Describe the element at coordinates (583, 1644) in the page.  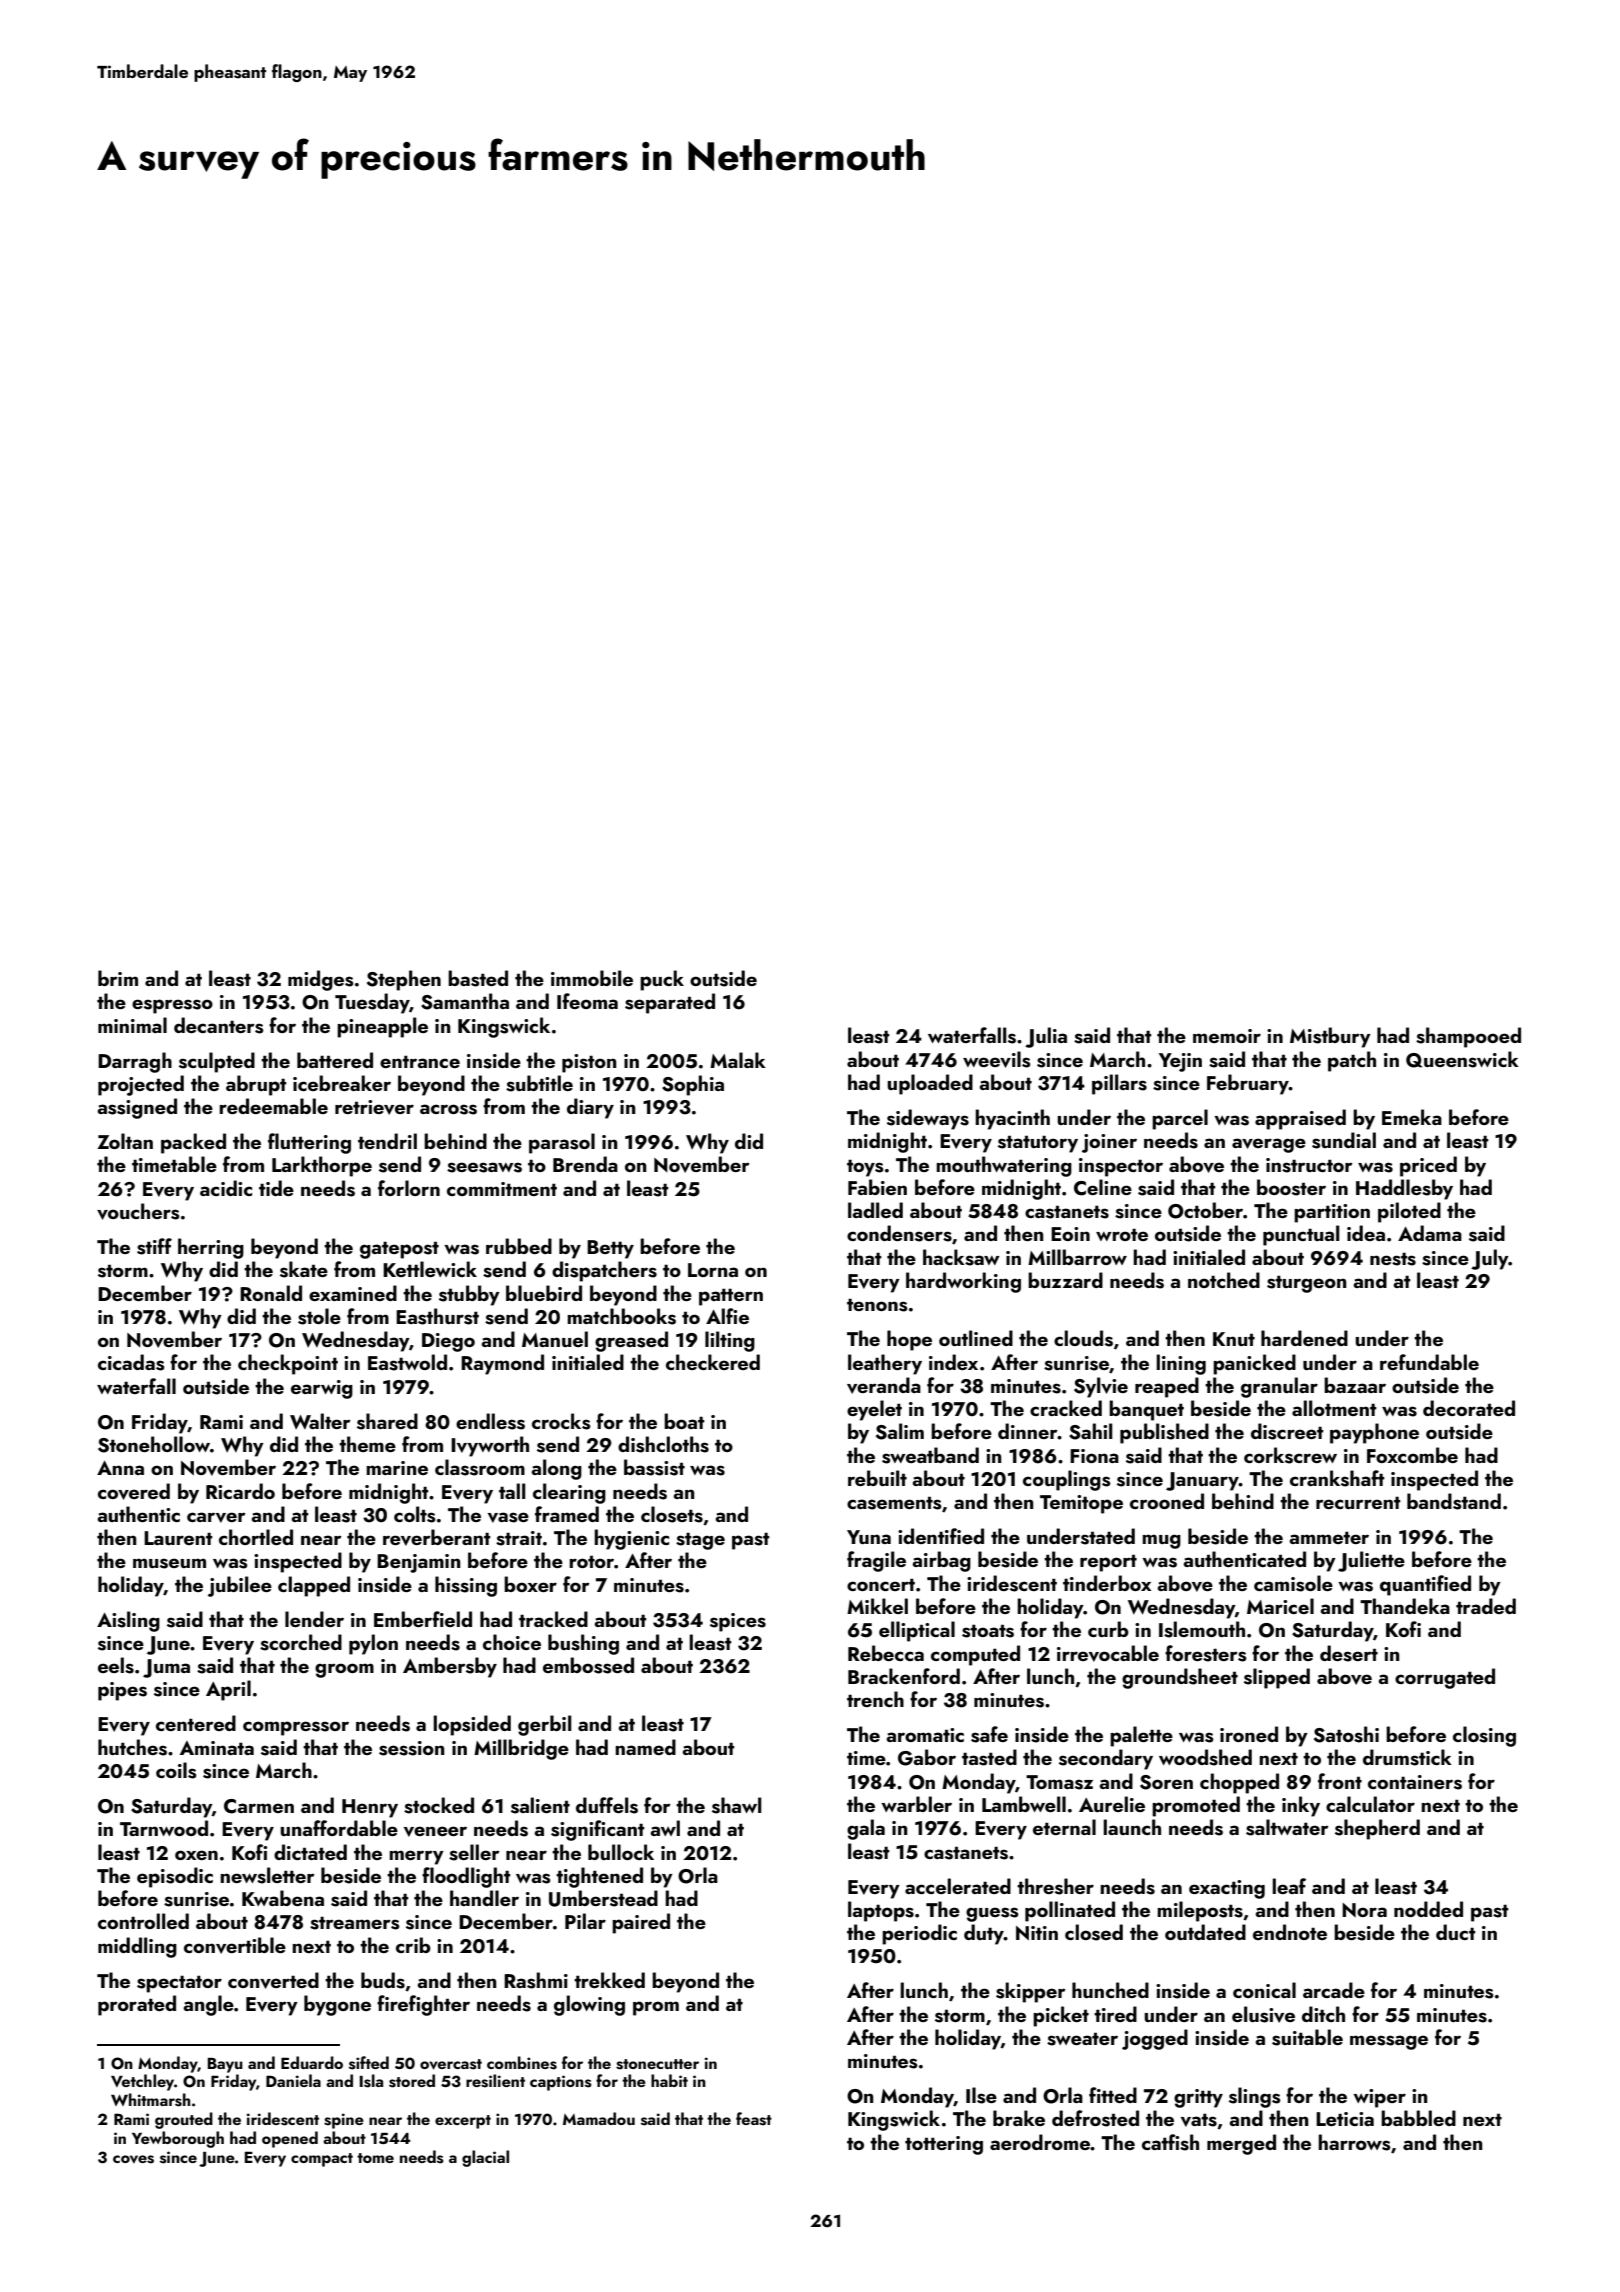
I see `bushing` at that location.
